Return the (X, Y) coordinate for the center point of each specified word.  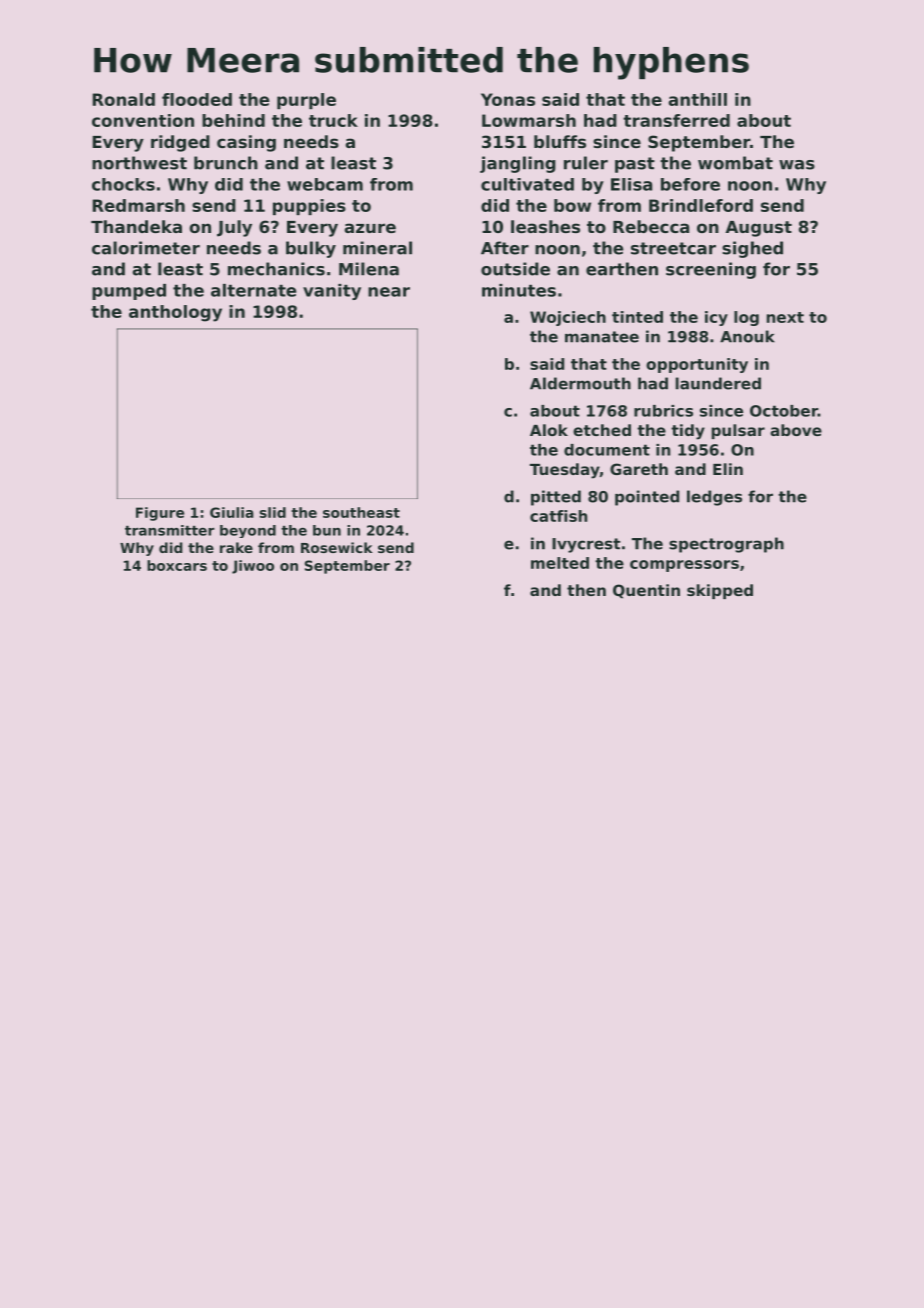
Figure (160, 514)
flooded (197, 99)
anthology (175, 313)
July (234, 228)
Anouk (747, 336)
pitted (556, 498)
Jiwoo (253, 567)
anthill (698, 99)
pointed (647, 498)
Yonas (508, 99)
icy (716, 318)
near (389, 292)
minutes (519, 290)
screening (711, 270)
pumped (129, 292)
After (505, 248)
